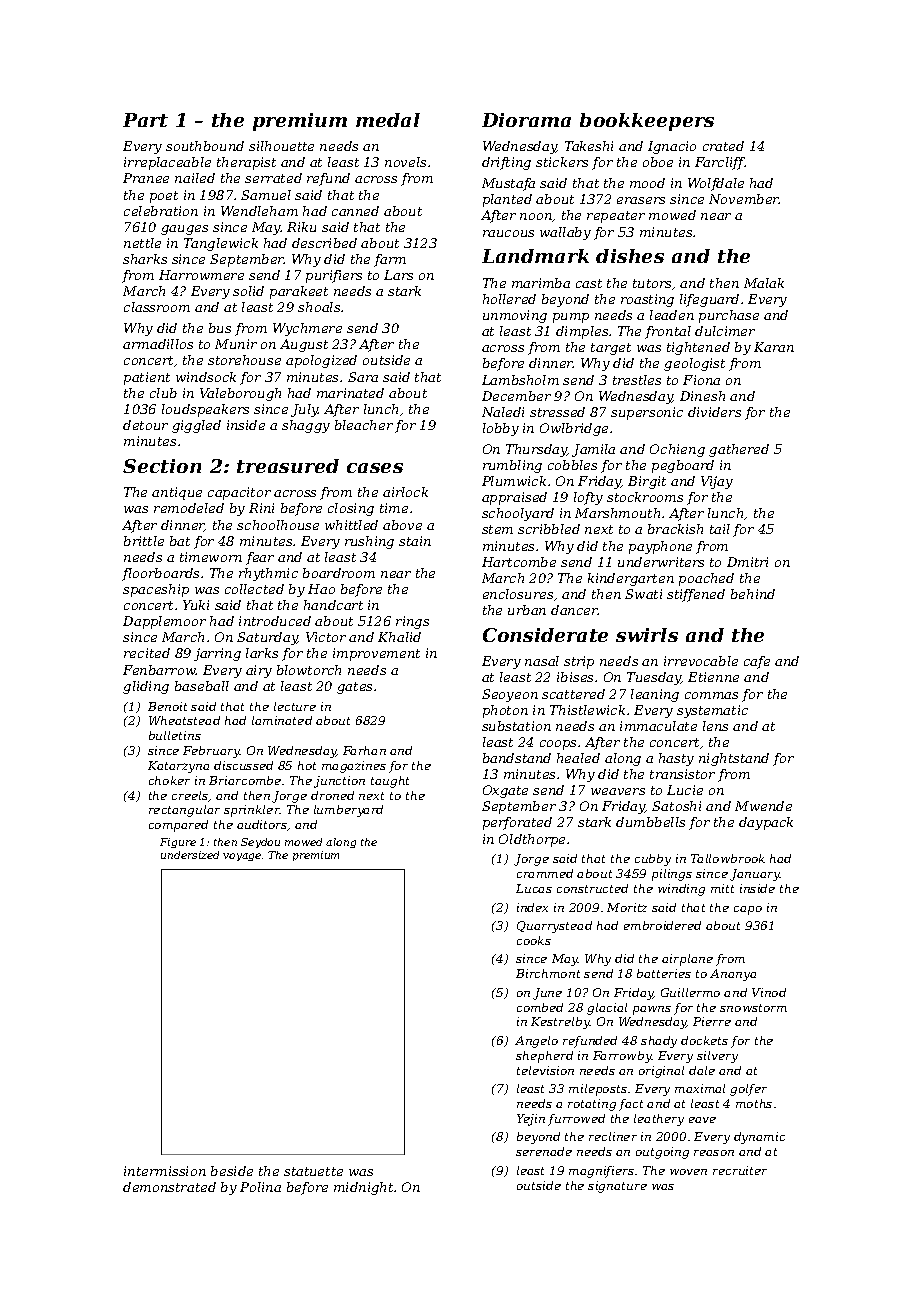 This image has width=924, height=1308. I want to click on television, so click(545, 1070).
